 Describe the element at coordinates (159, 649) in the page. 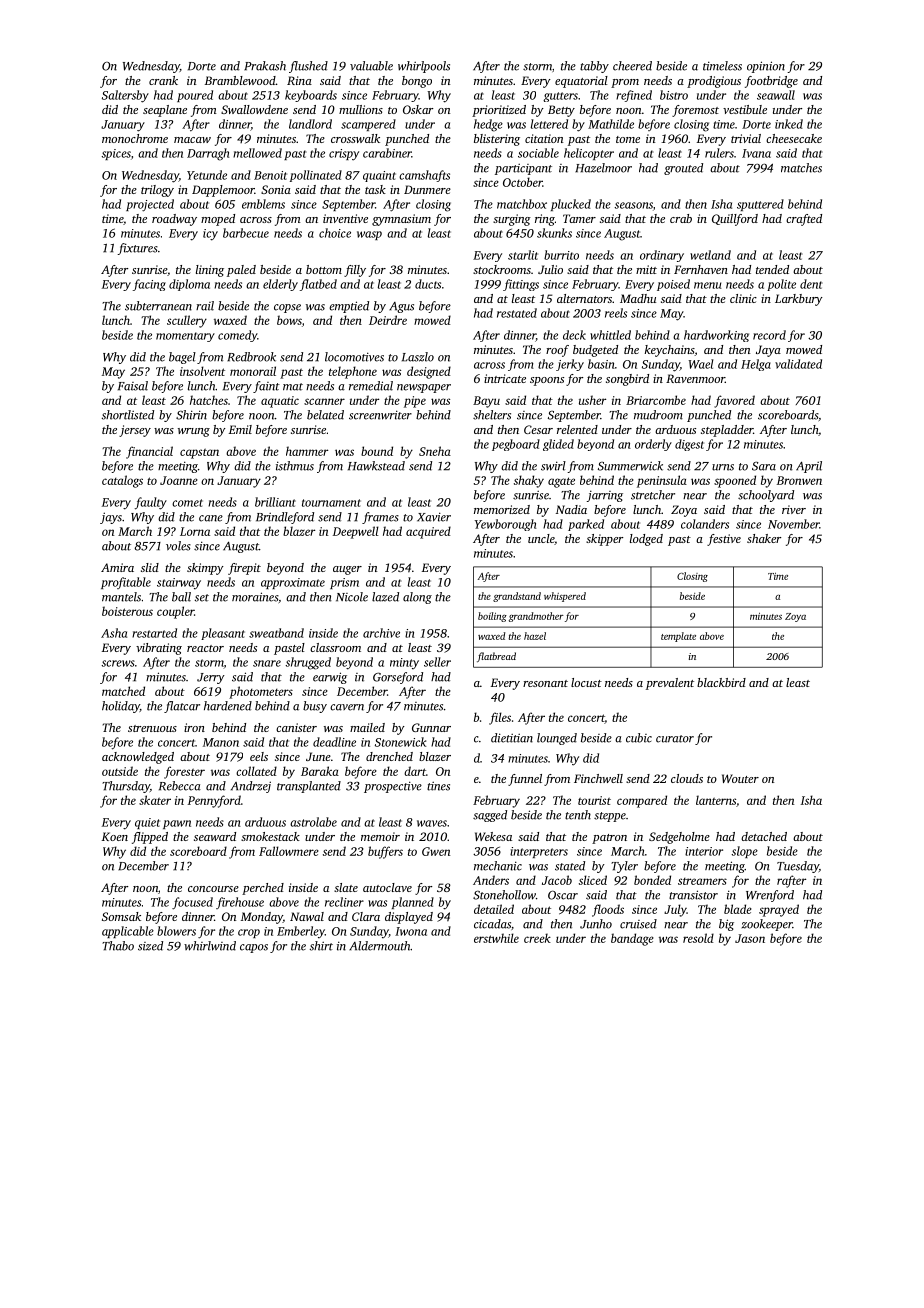

I see `vibrating` at that location.
